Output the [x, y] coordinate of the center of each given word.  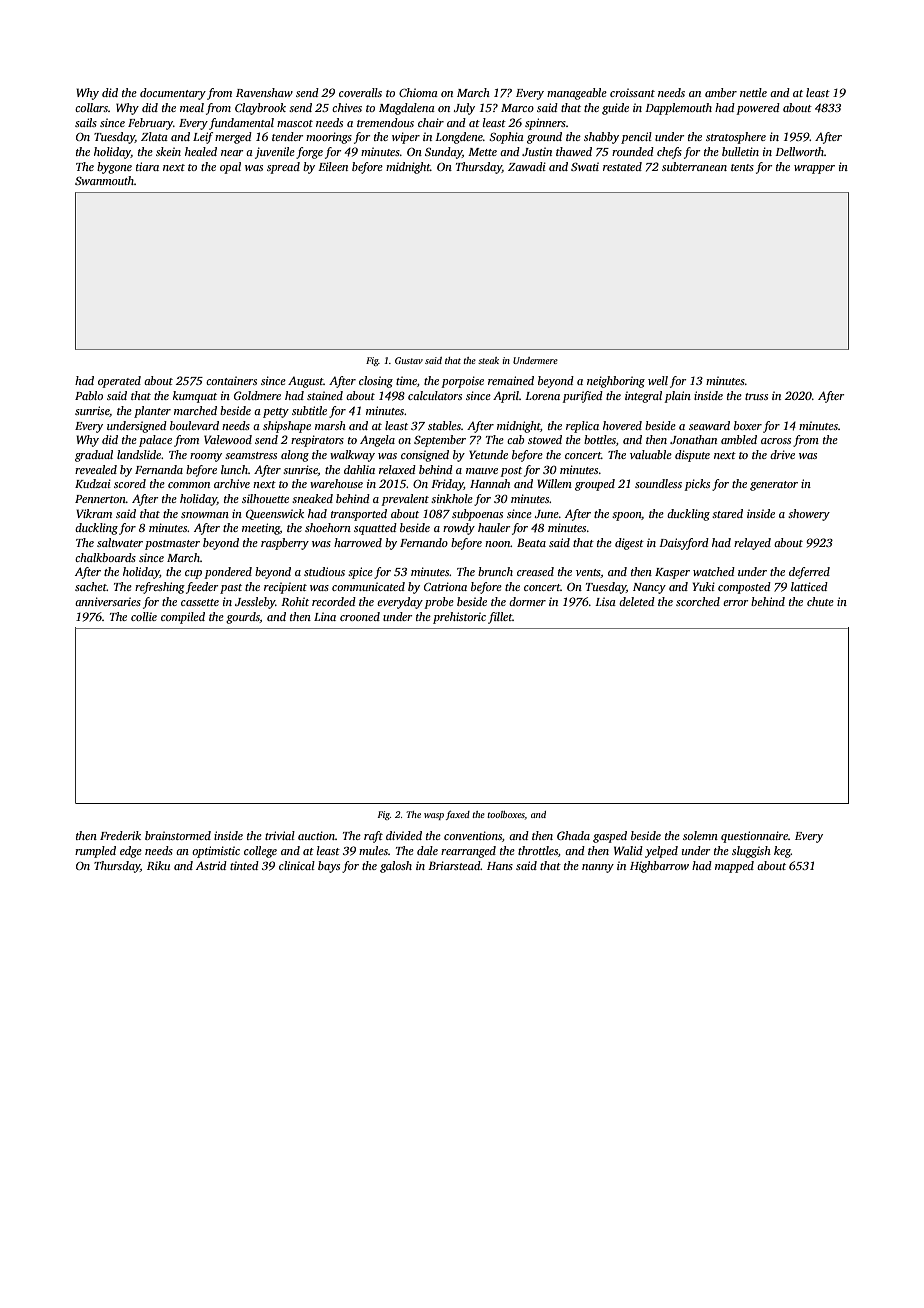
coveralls [360, 92]
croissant [632, 92]
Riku [158, 865]
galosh [396, 867]
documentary [173, 94]
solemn [700, 835]
